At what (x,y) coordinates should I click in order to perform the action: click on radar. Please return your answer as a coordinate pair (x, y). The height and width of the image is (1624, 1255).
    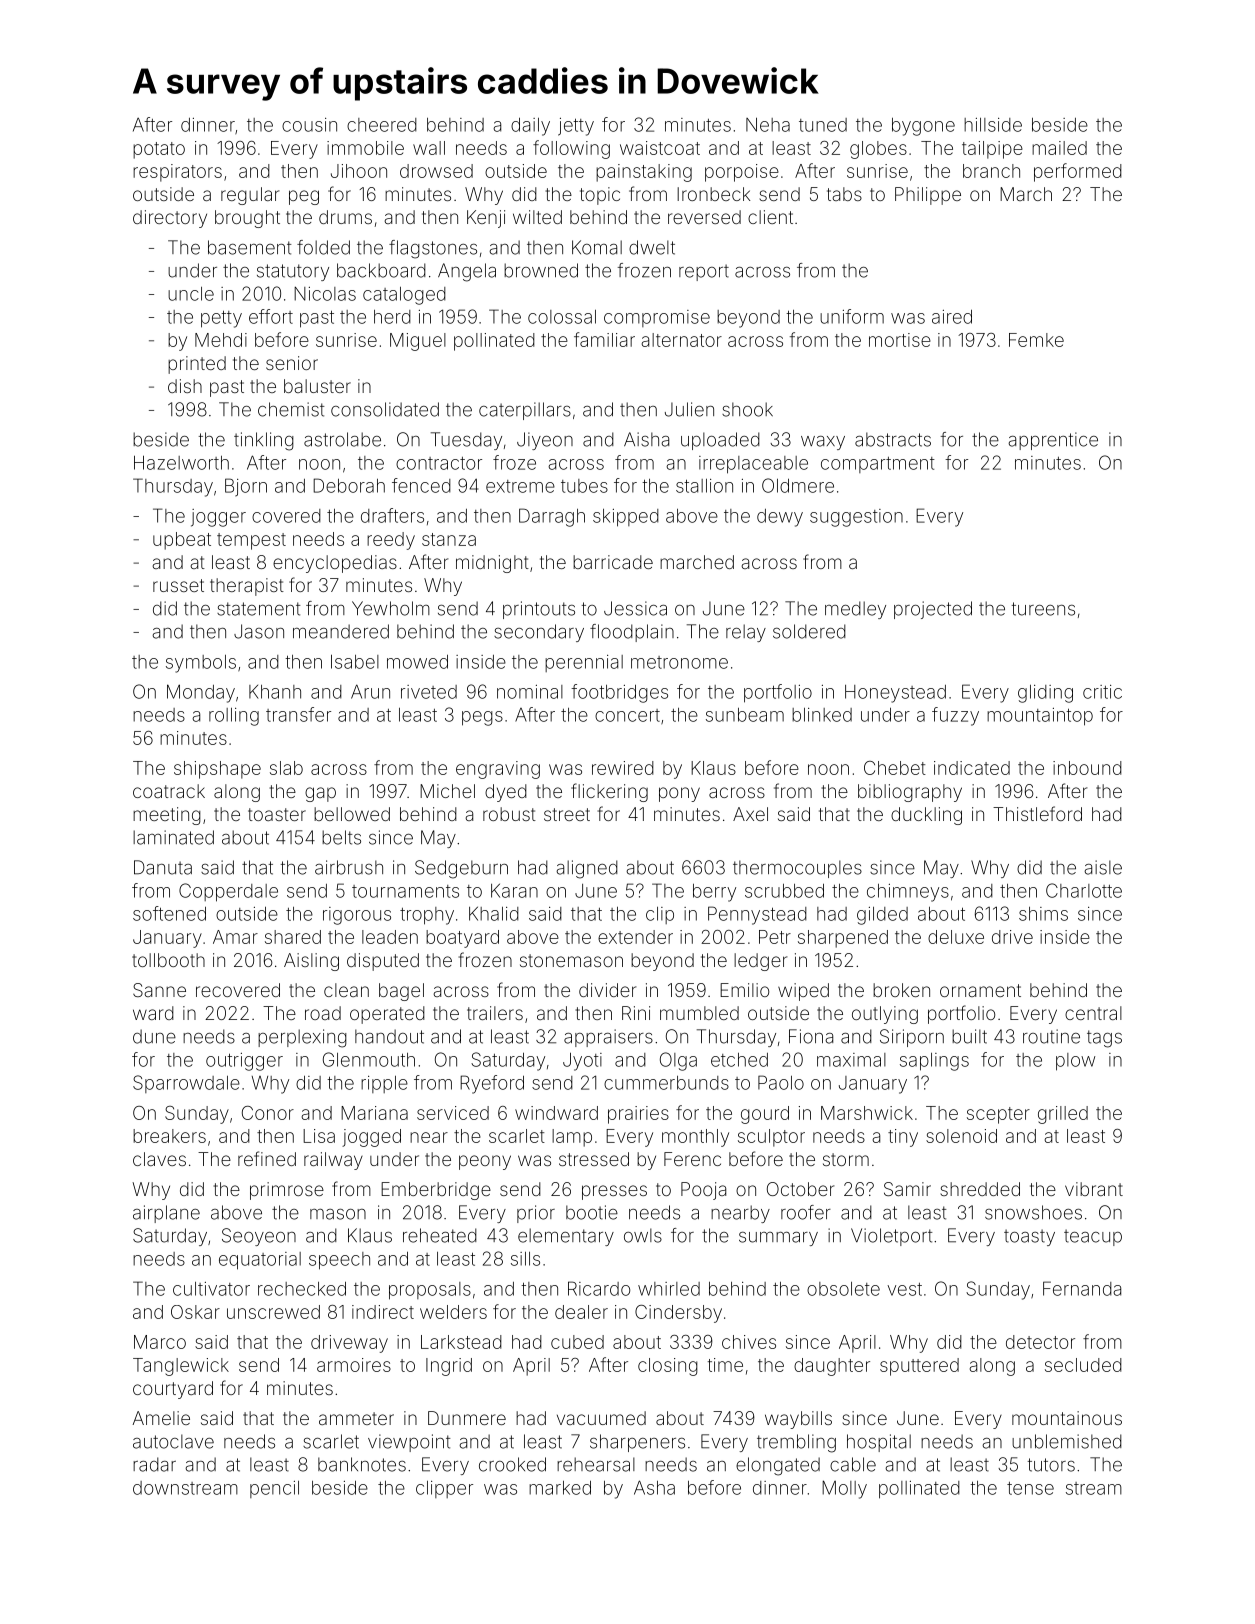
    Looking at the image, I should click on (154, 1464).
